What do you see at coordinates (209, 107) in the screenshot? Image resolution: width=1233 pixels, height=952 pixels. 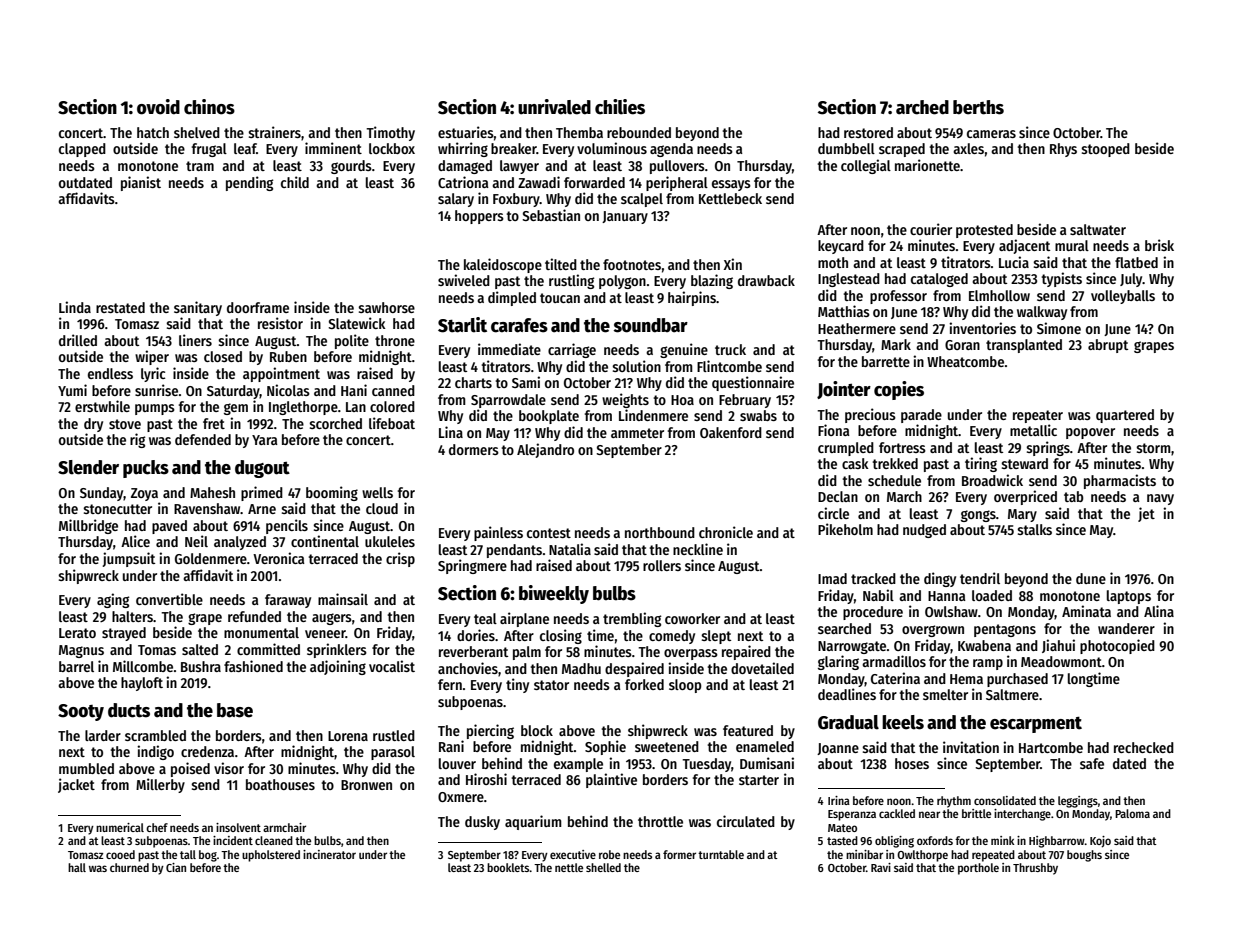 I see `chinos` at bounding box center [209, 107].
